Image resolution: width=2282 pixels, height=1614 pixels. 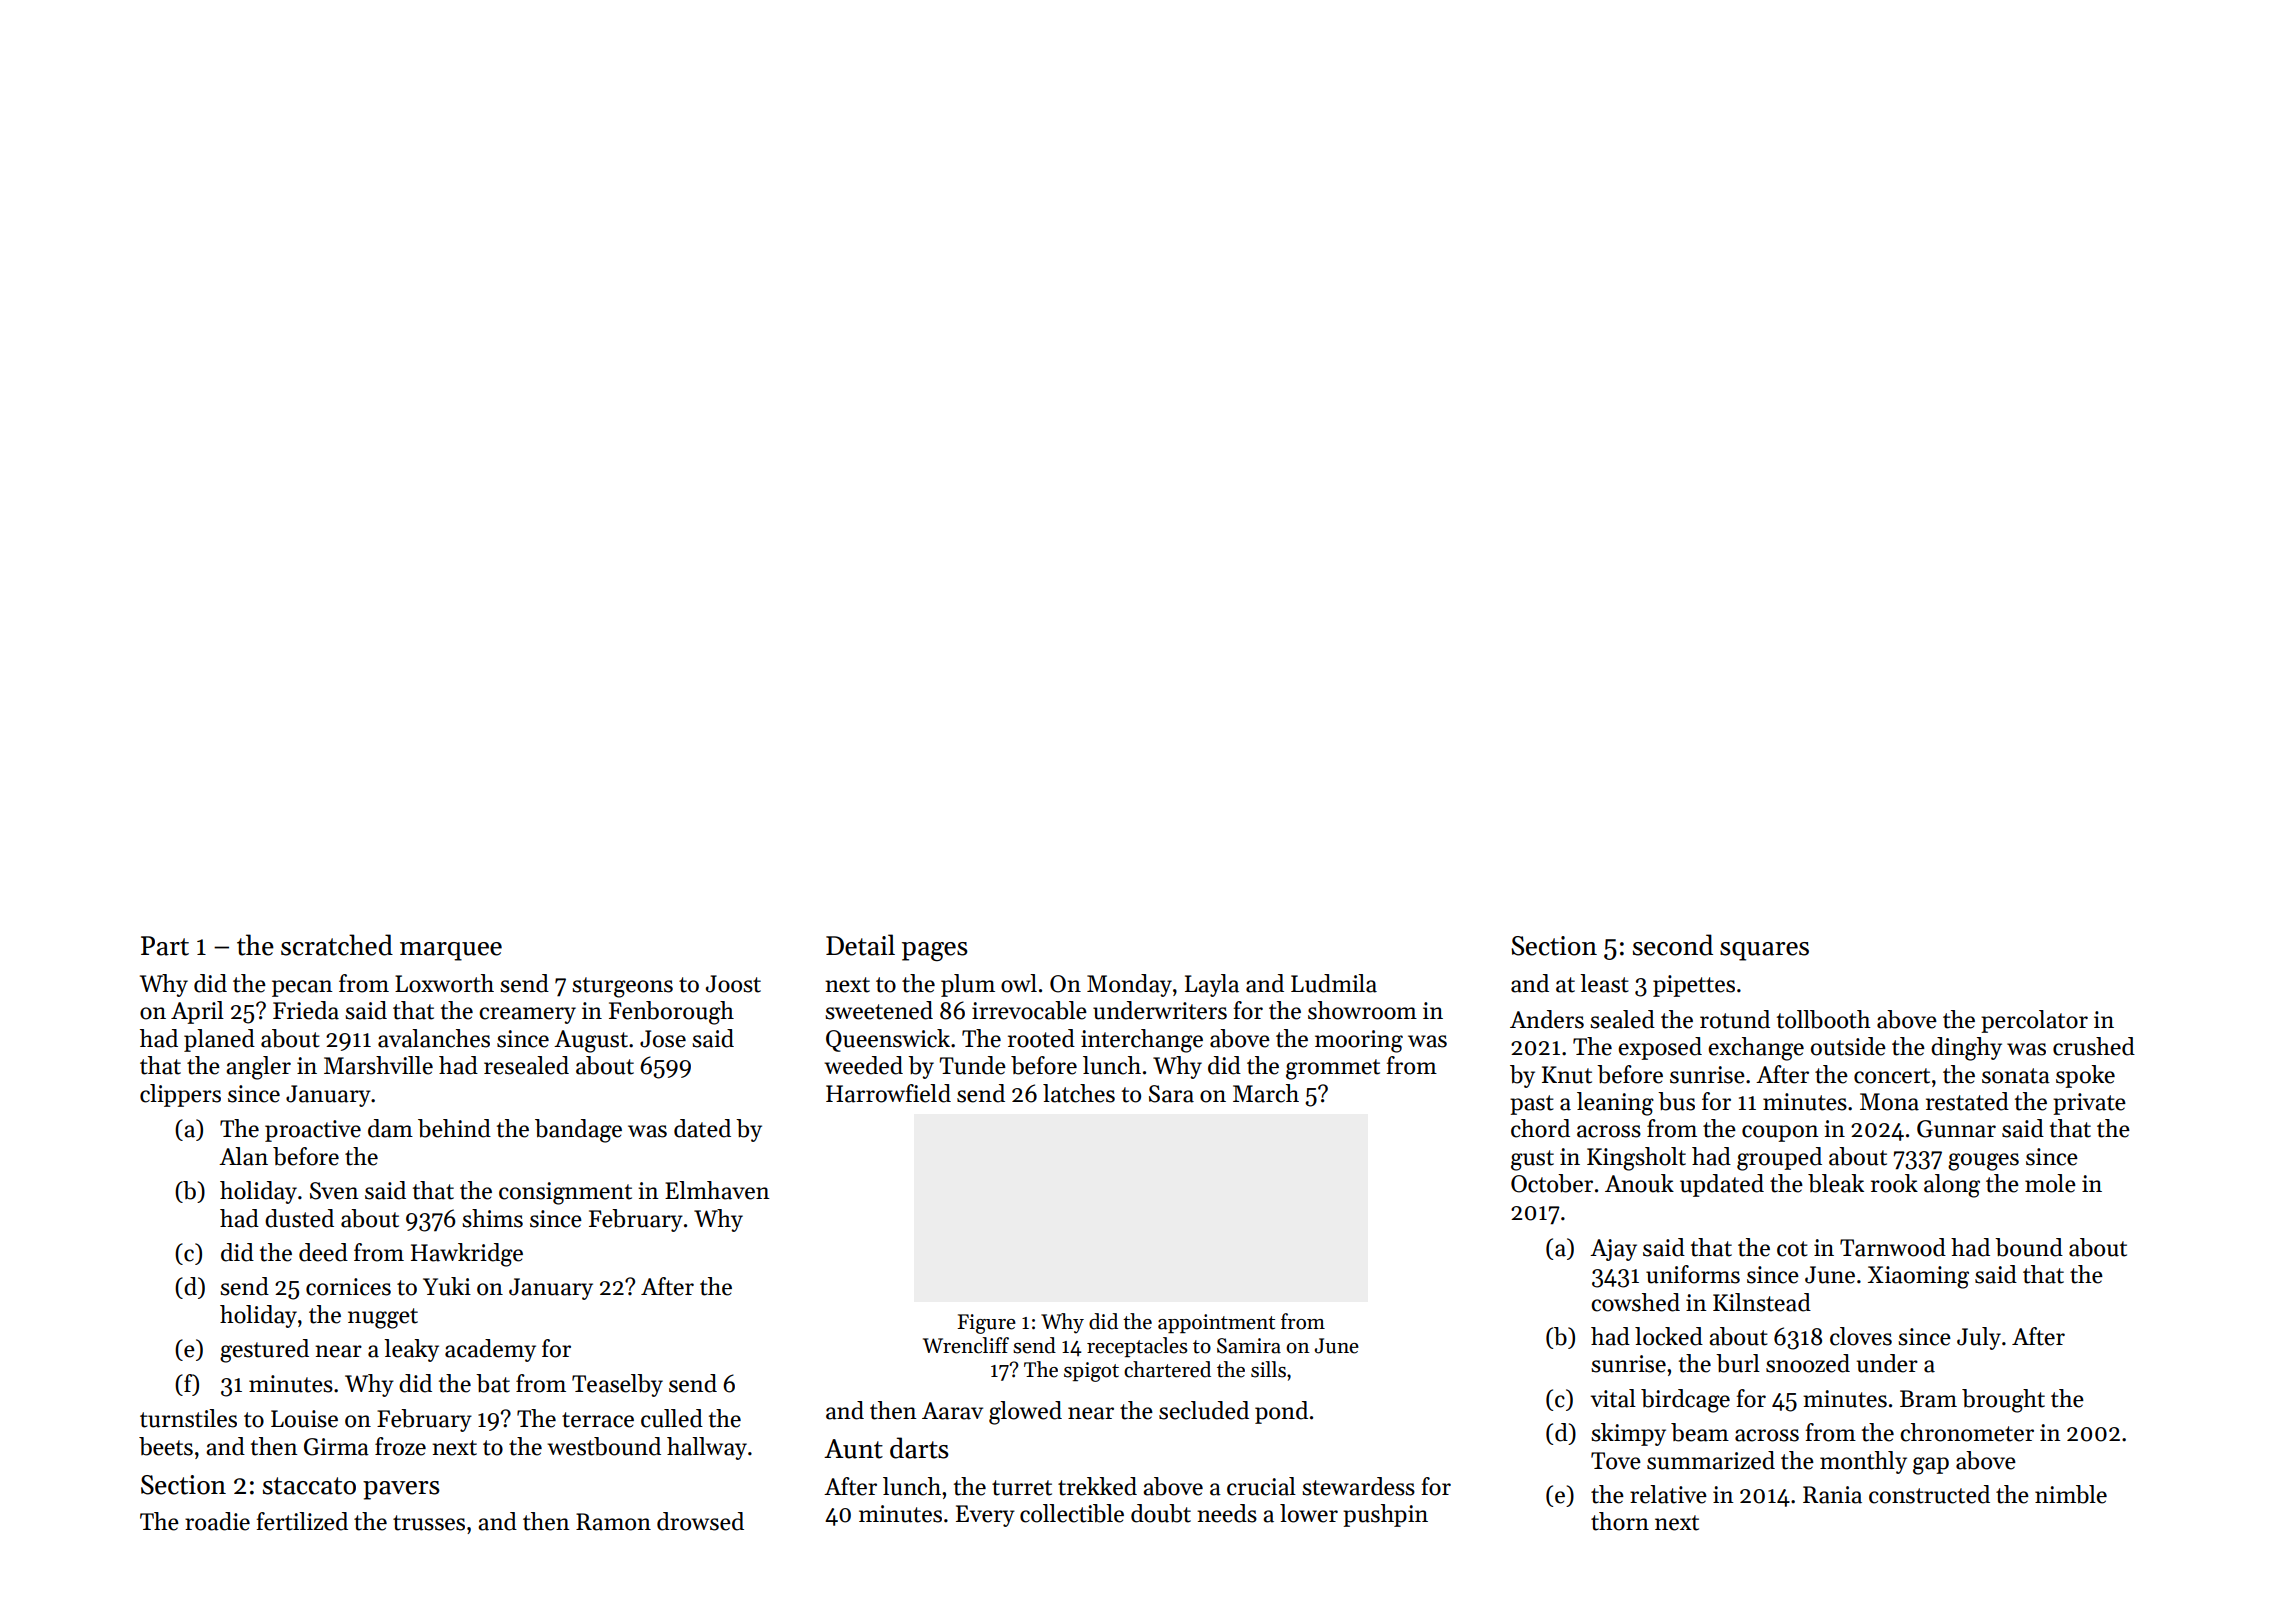 I want to click on gouges, so click(x=1983, y=1162).
